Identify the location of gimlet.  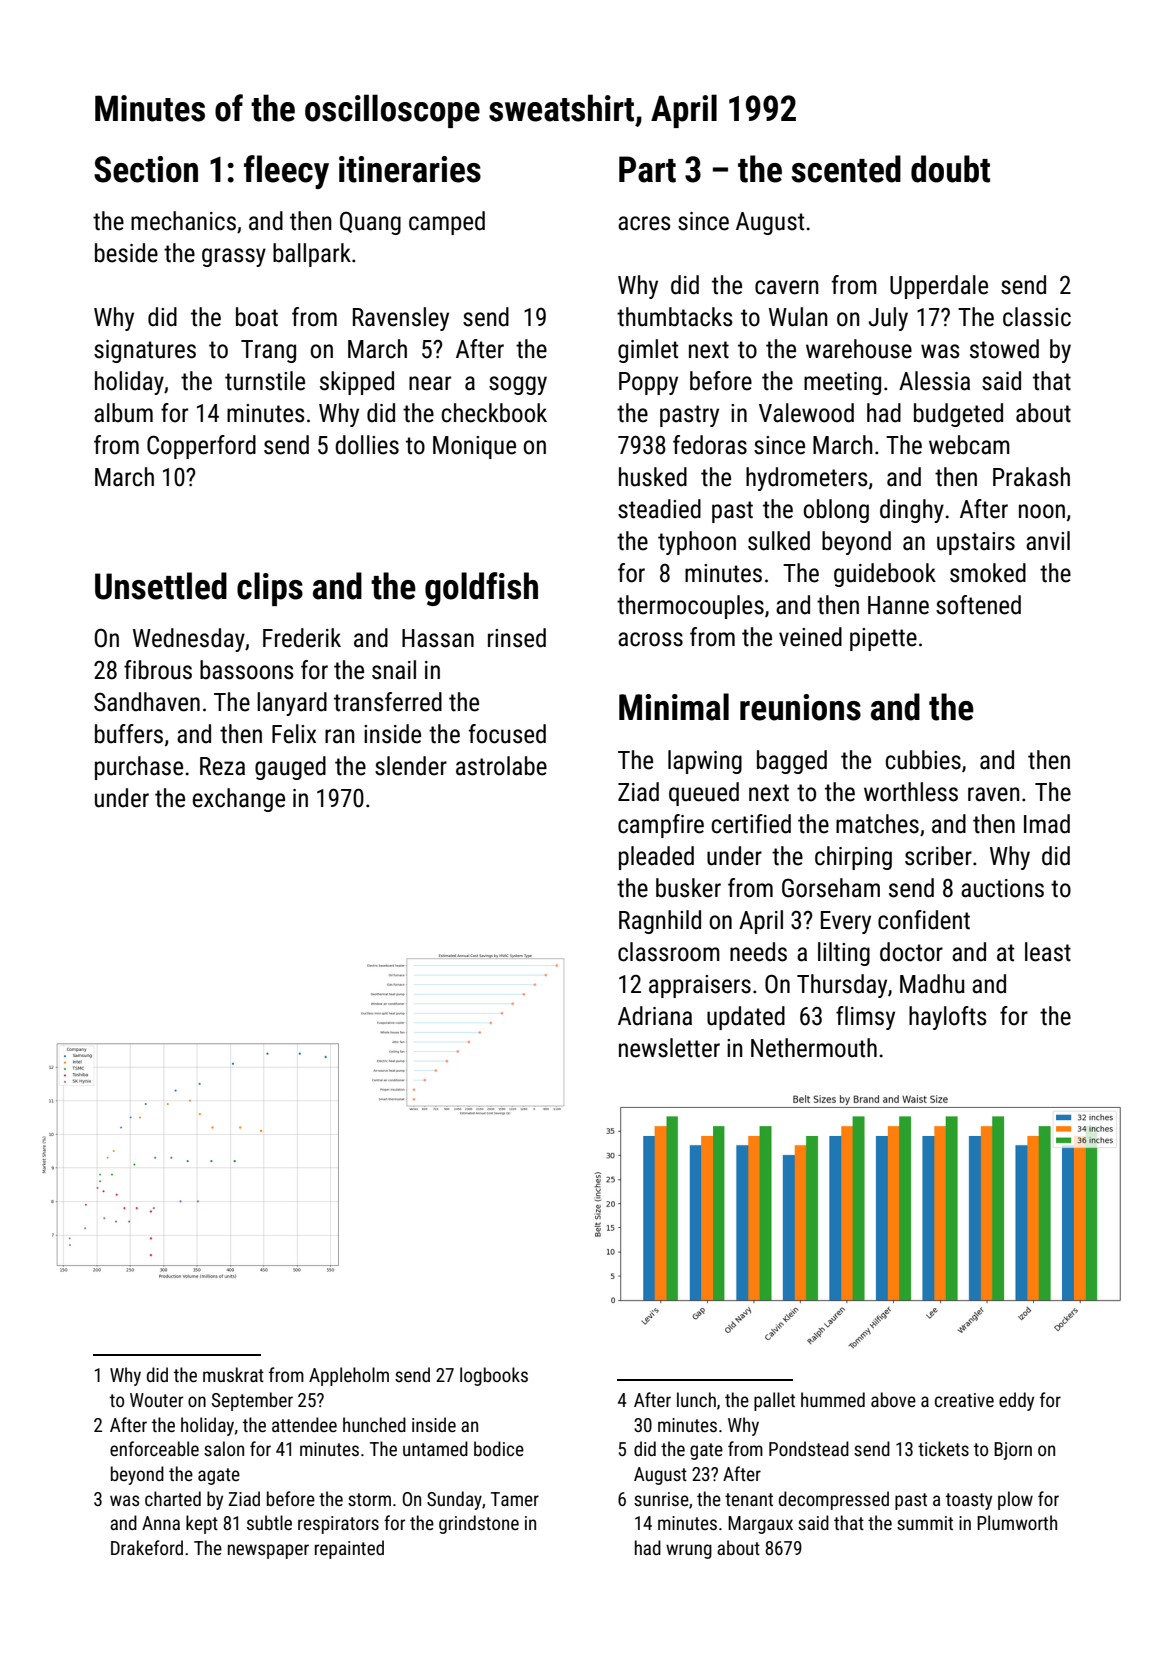
(648, 351).
